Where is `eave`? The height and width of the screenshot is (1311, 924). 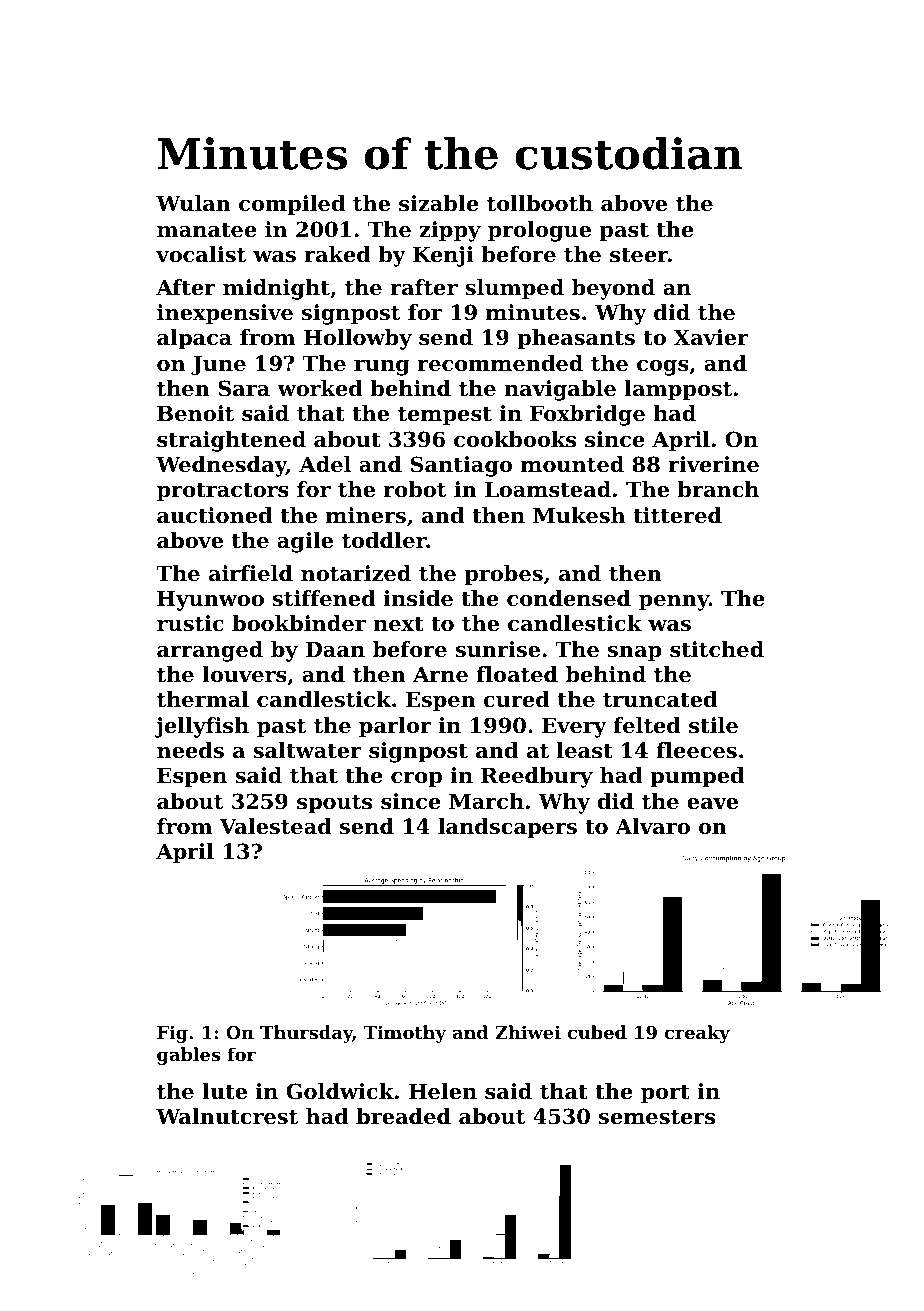 eave is located at coordinates (712, 804).
